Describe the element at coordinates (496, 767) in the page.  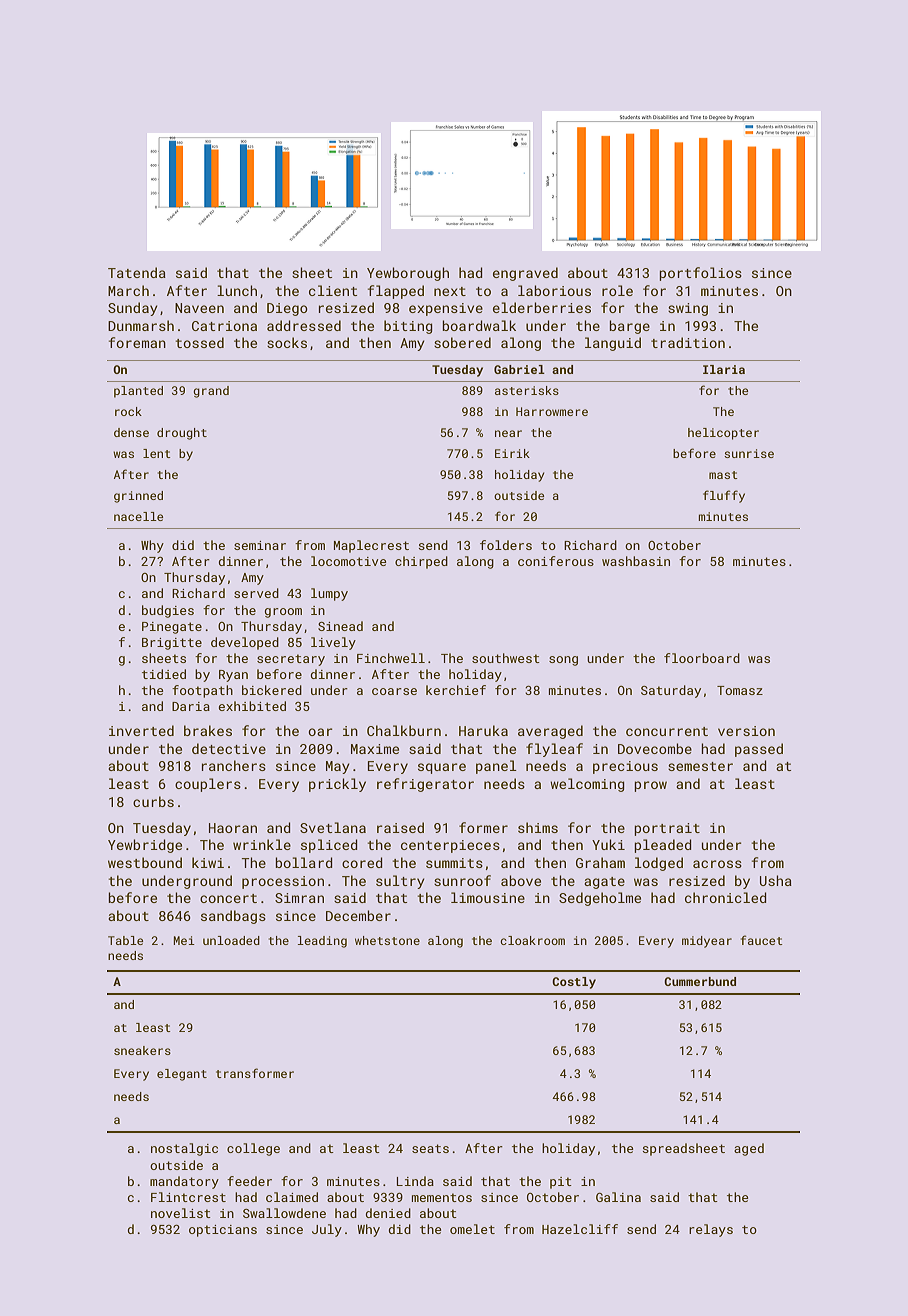
I see `panel` at that location.
